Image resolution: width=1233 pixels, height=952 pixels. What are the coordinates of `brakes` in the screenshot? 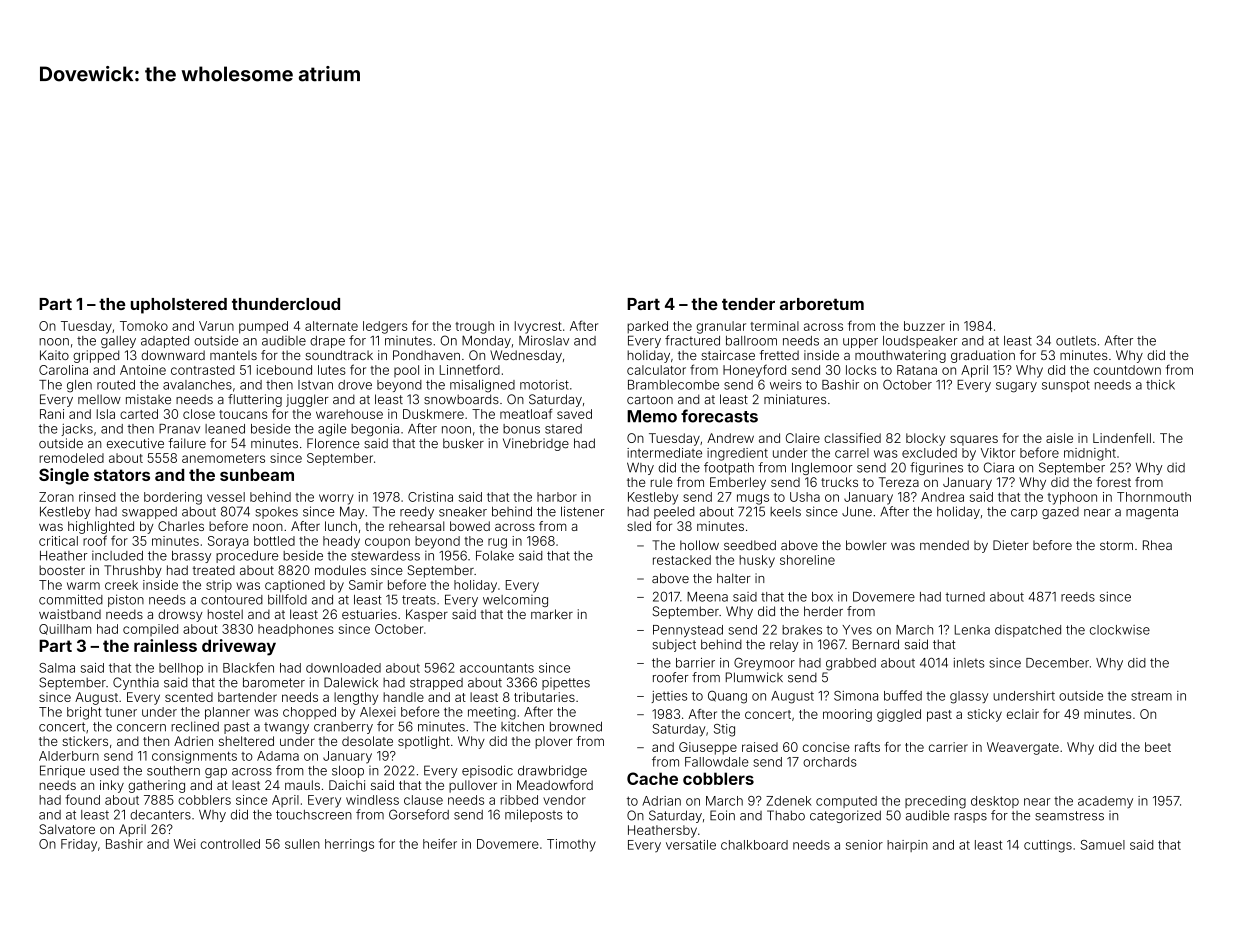 It's located at (802, 630).
